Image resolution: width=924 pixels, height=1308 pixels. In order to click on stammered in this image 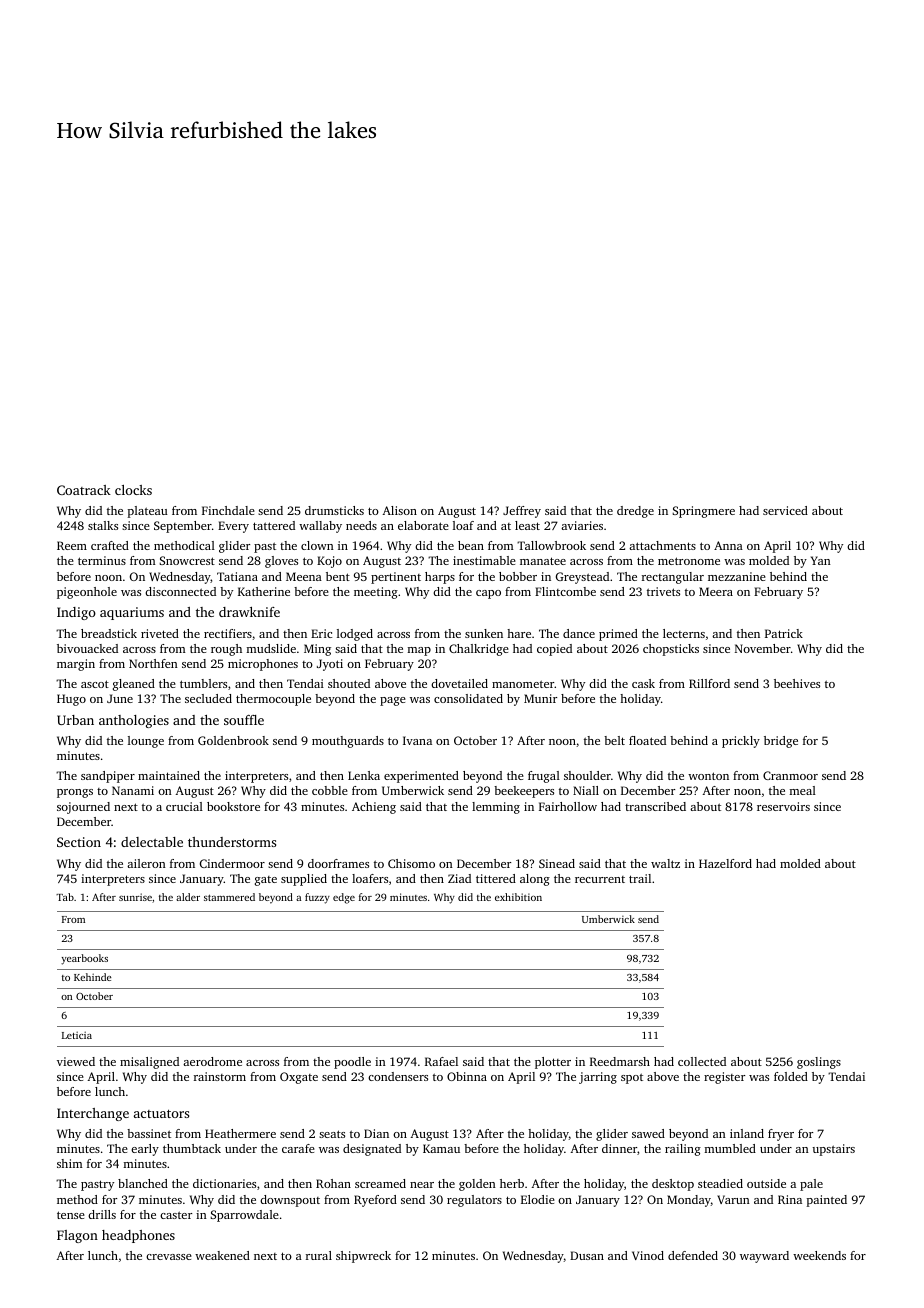, I will do `click(229, 897)`.
